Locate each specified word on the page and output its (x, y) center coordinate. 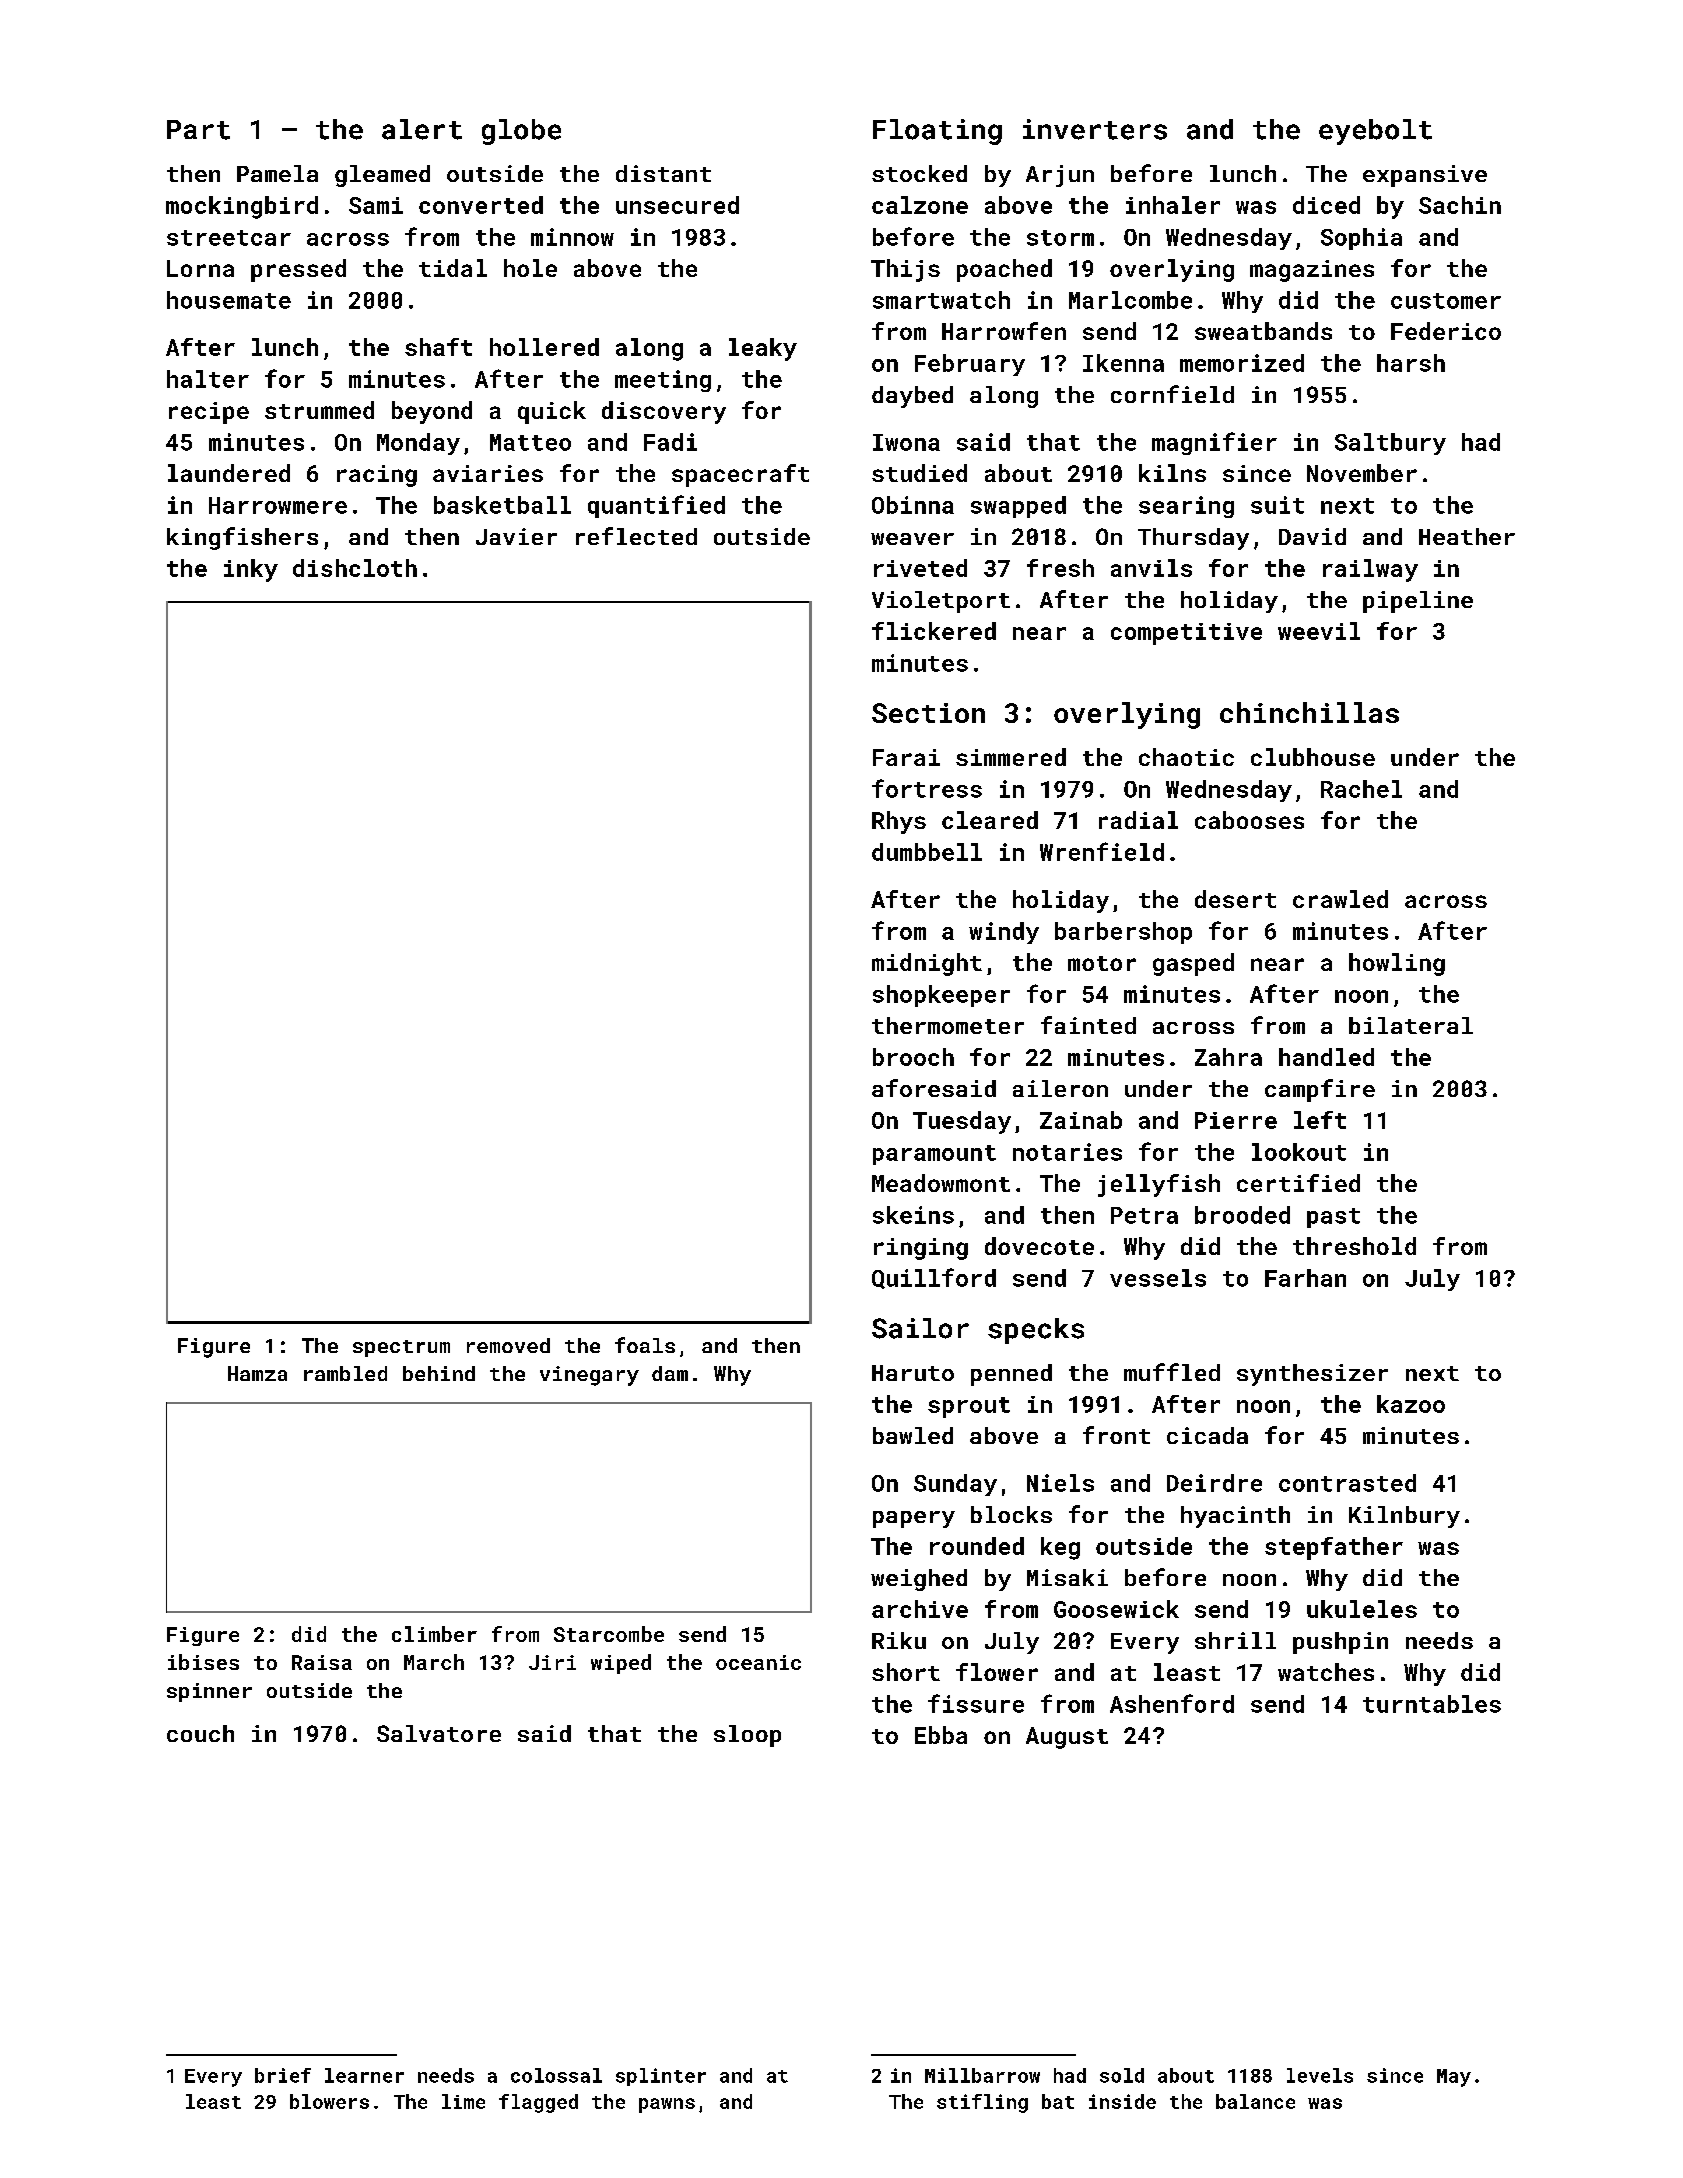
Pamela (277, 173)
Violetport (941, 602)
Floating (937, 132)
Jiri (552, 1662)
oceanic (758, 1662)
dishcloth (355, 568)
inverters (1095, 129)
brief (283, 2075)
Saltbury (1390, 444)
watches (1326, 1672)
